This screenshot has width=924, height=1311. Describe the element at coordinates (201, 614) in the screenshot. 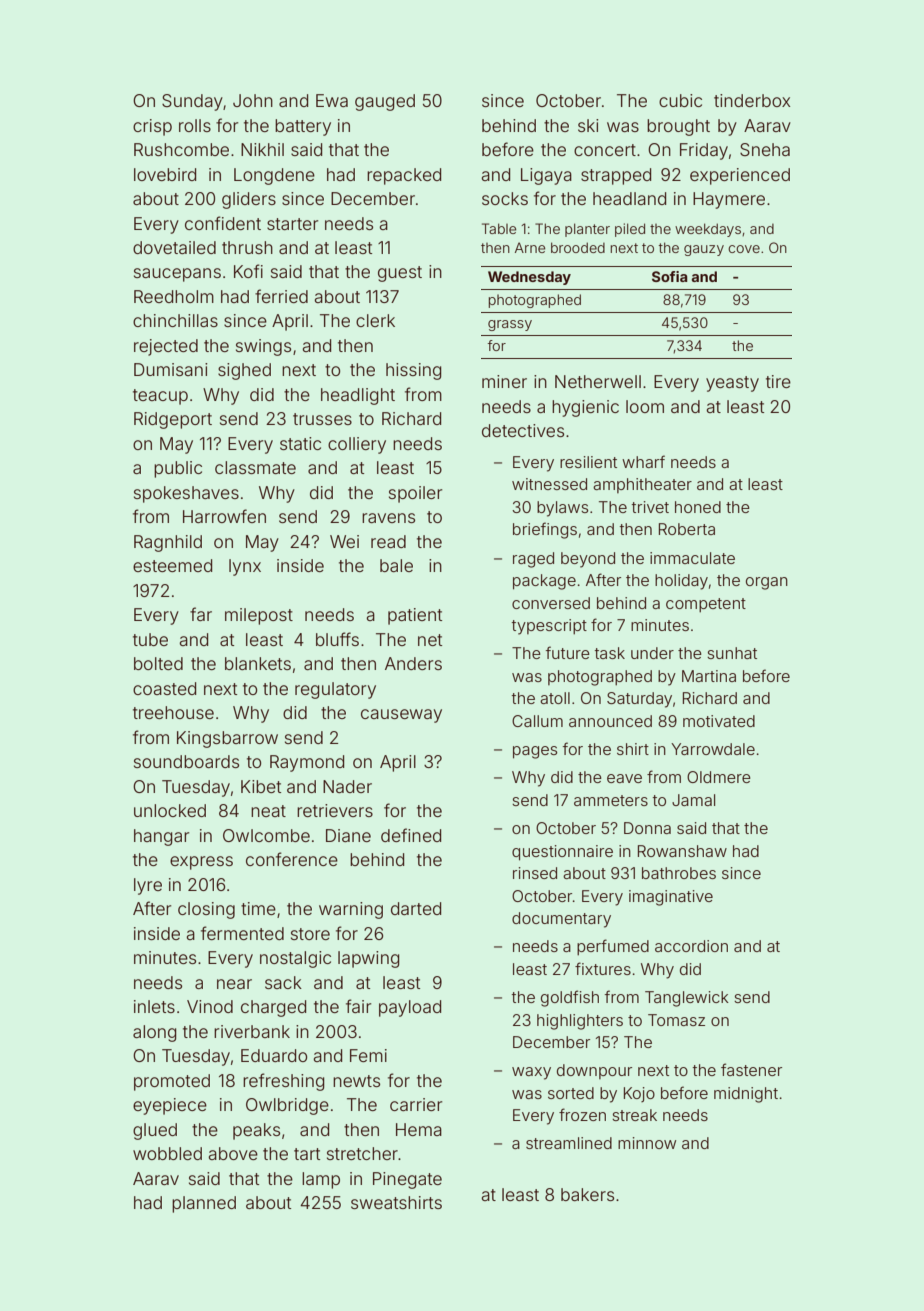

I see `far` at that location.
